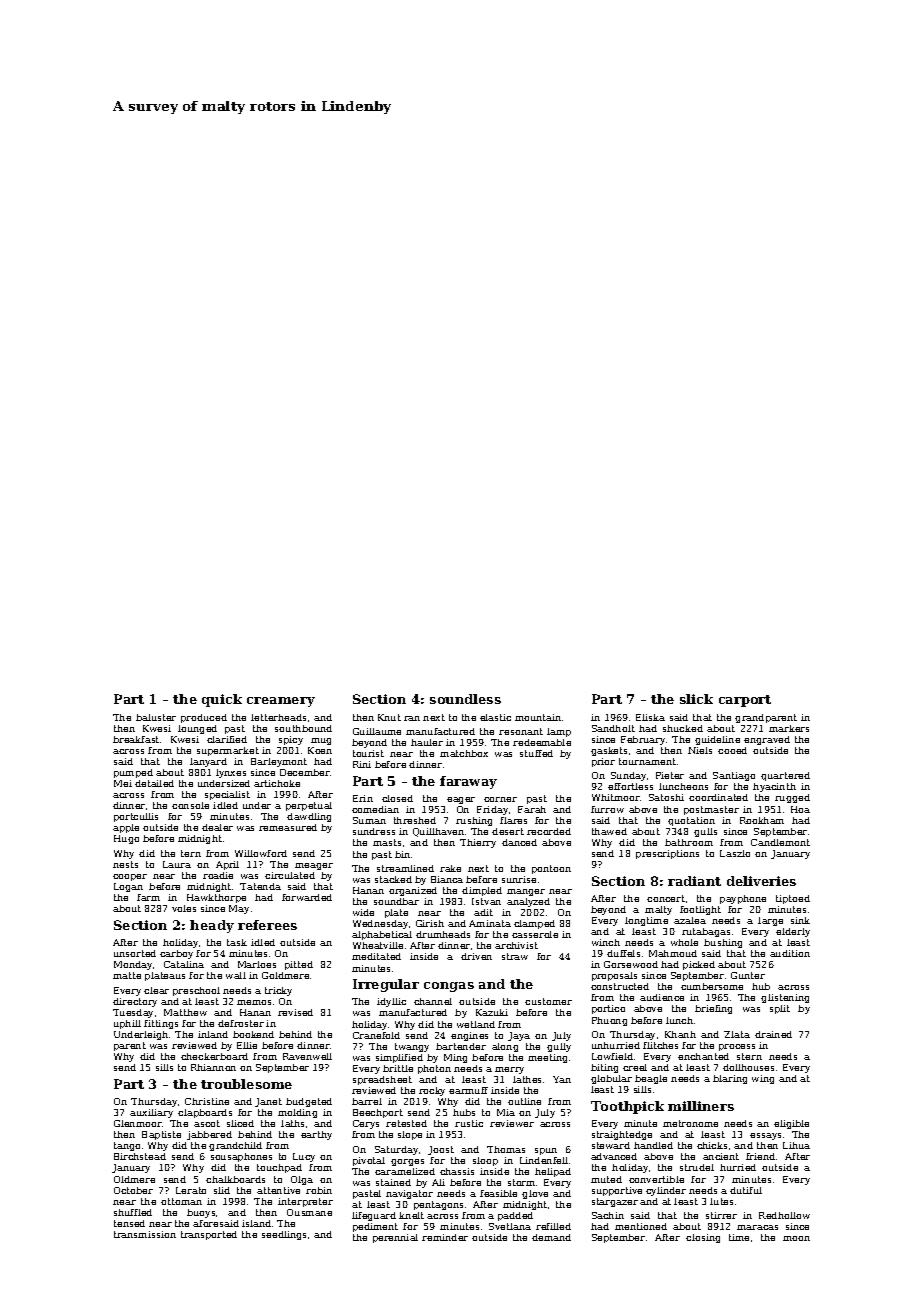 This document has height=1308, width=924. I want to click on defroster, so click(241, 1023).
